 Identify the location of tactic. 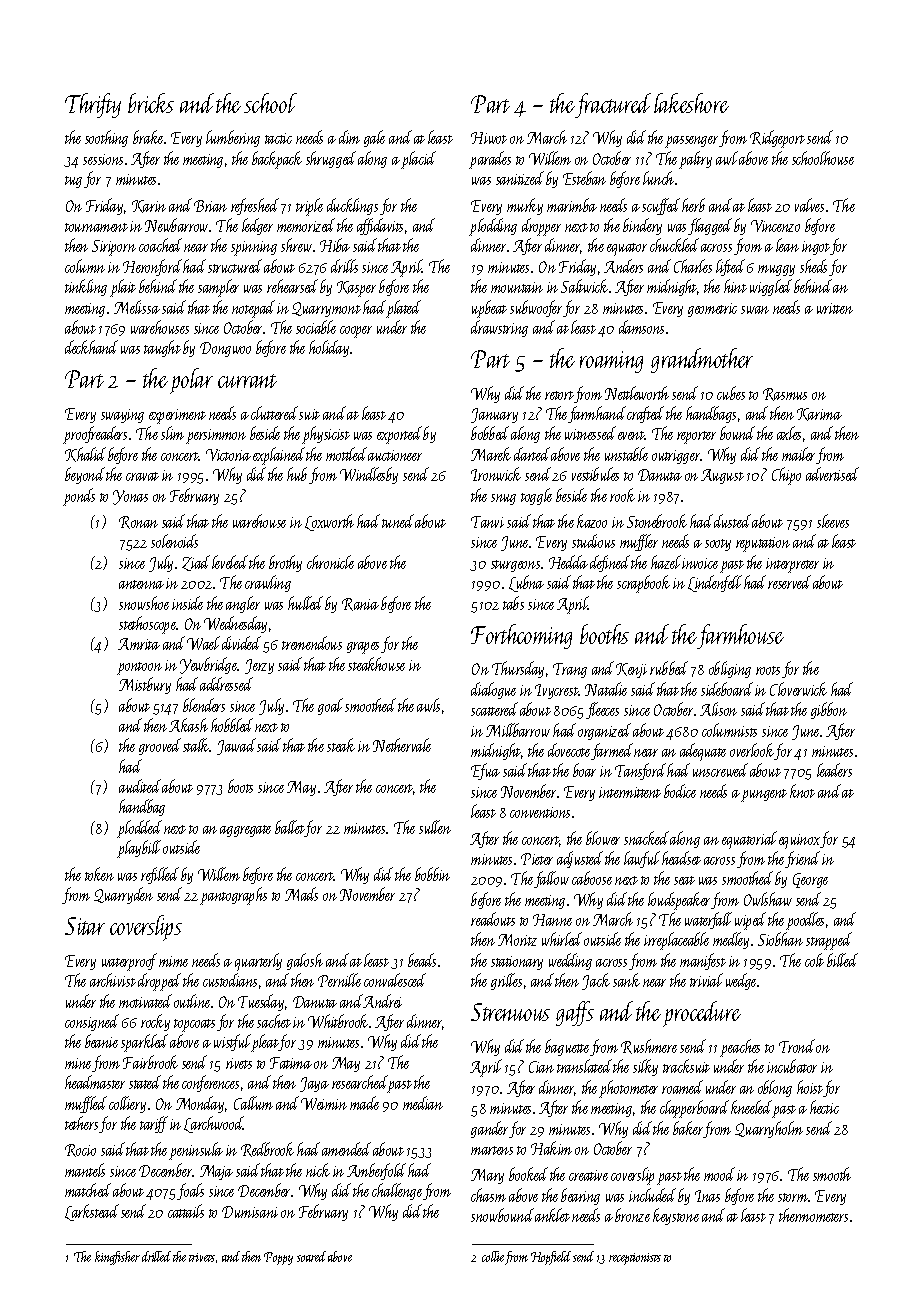
(278, 138).
